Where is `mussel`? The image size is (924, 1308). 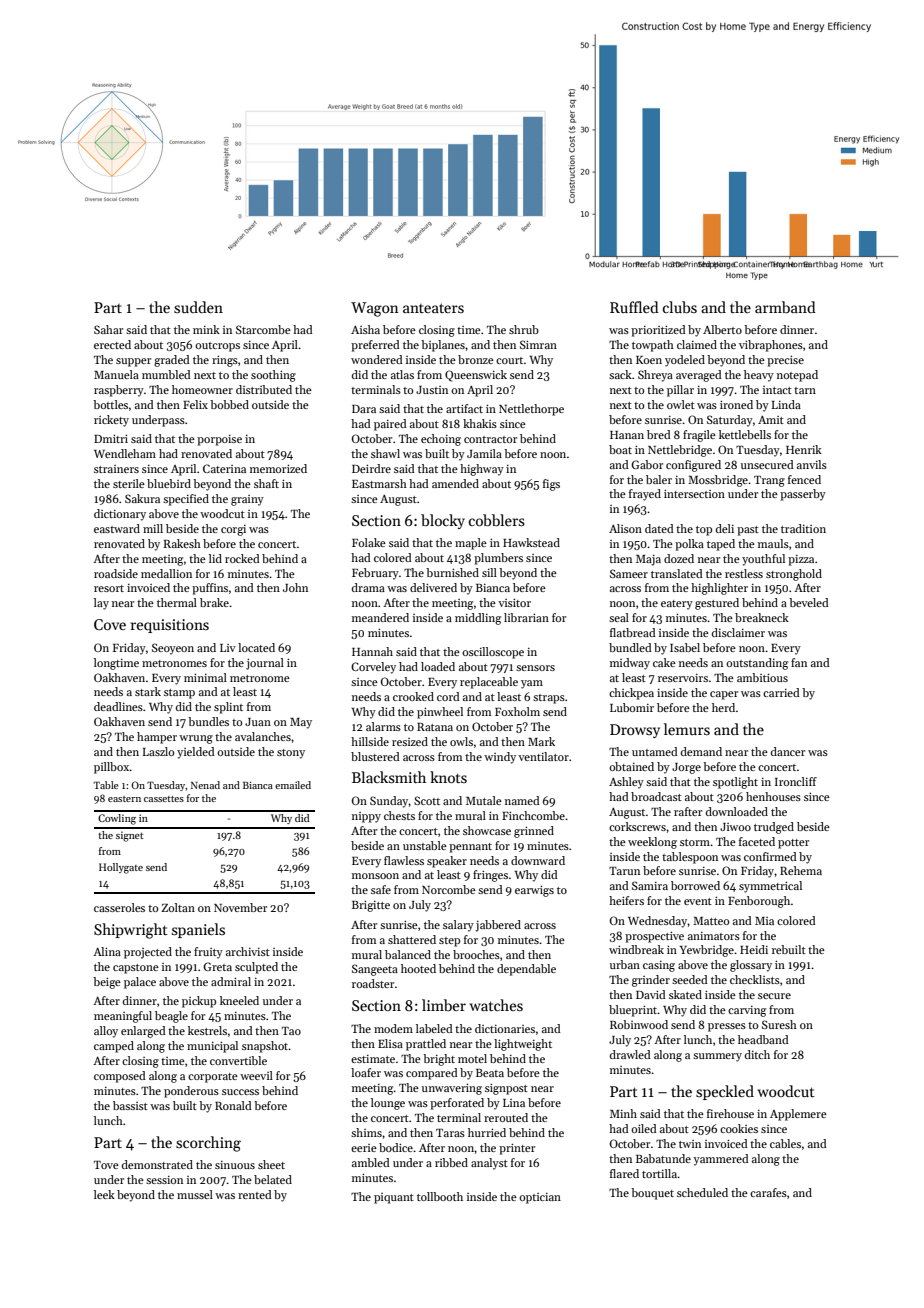 mussel is located at coordinates (195, 1194).
